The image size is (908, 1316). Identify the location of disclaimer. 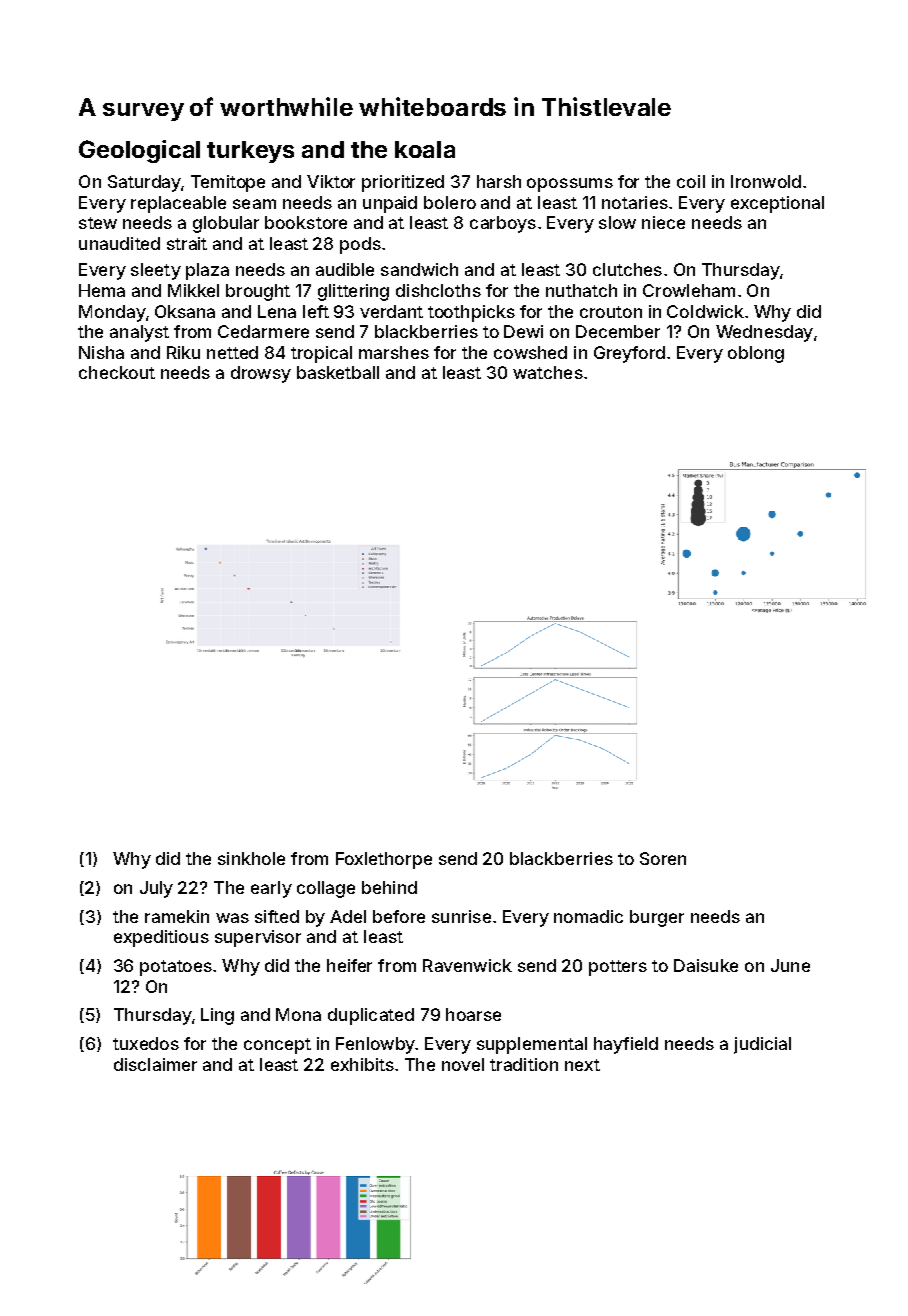
(155, 1064).
